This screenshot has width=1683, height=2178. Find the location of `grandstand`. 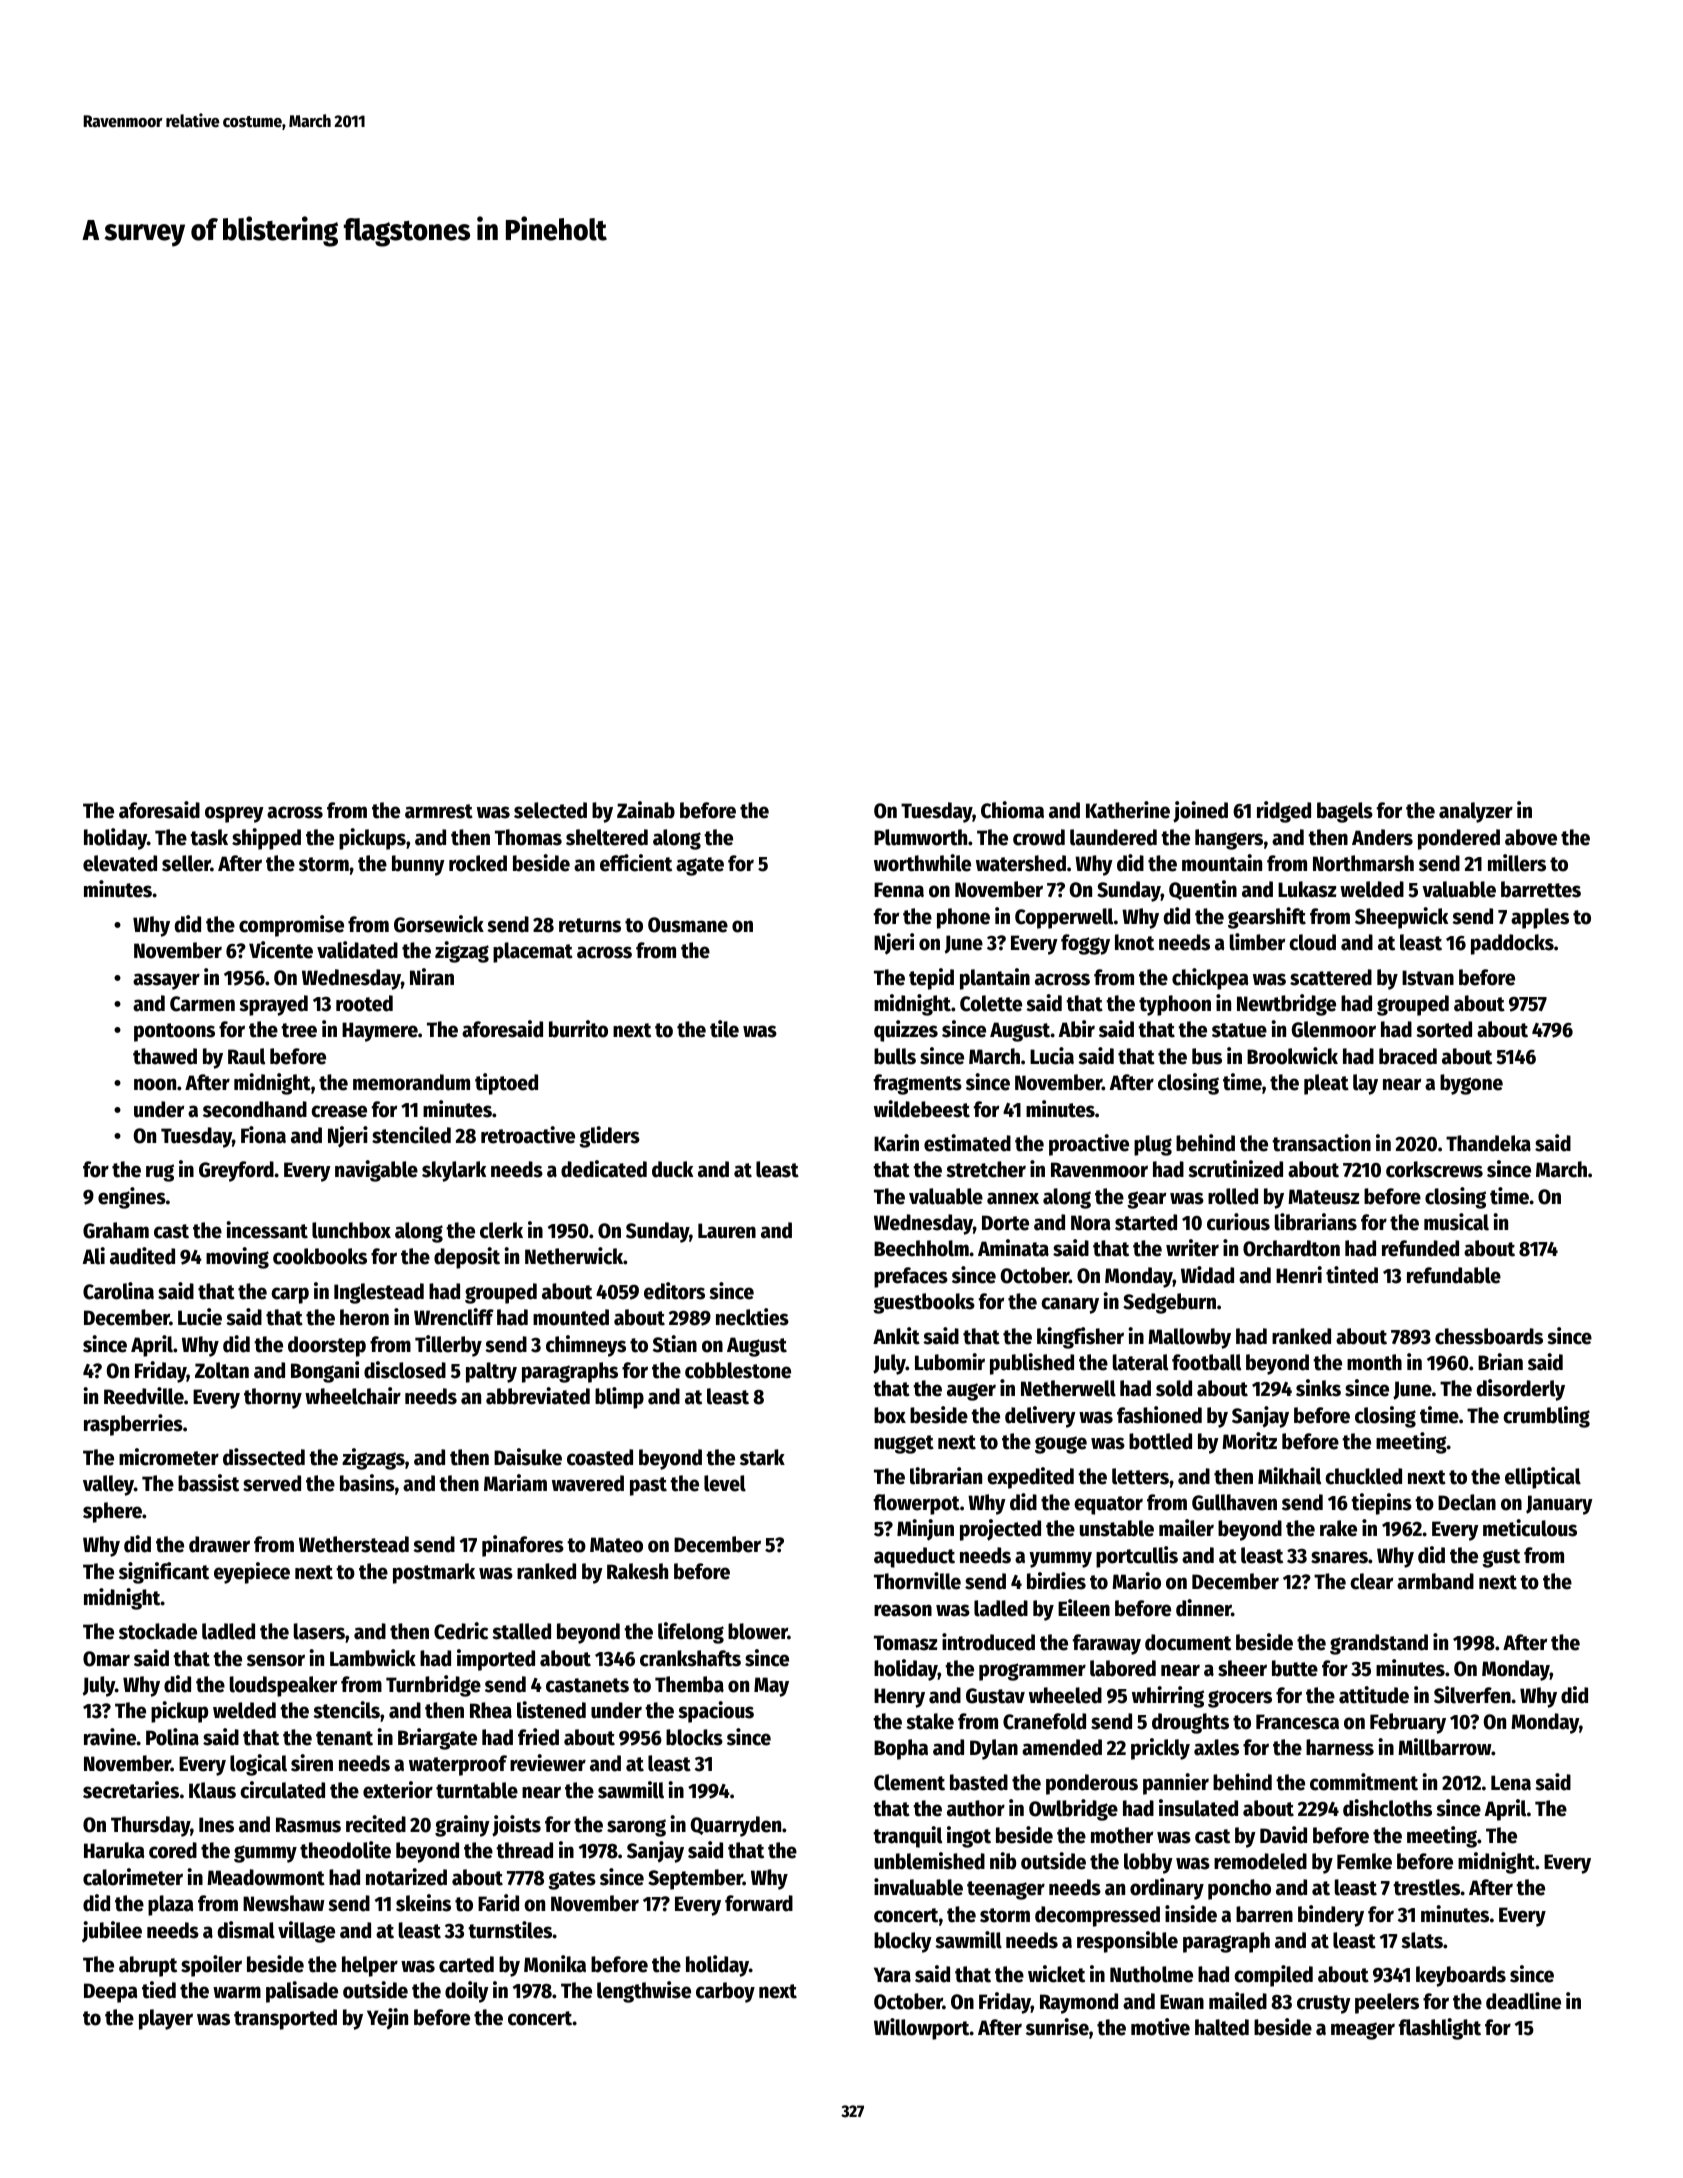

grandstand is located at coordinates (1379, 1644).
